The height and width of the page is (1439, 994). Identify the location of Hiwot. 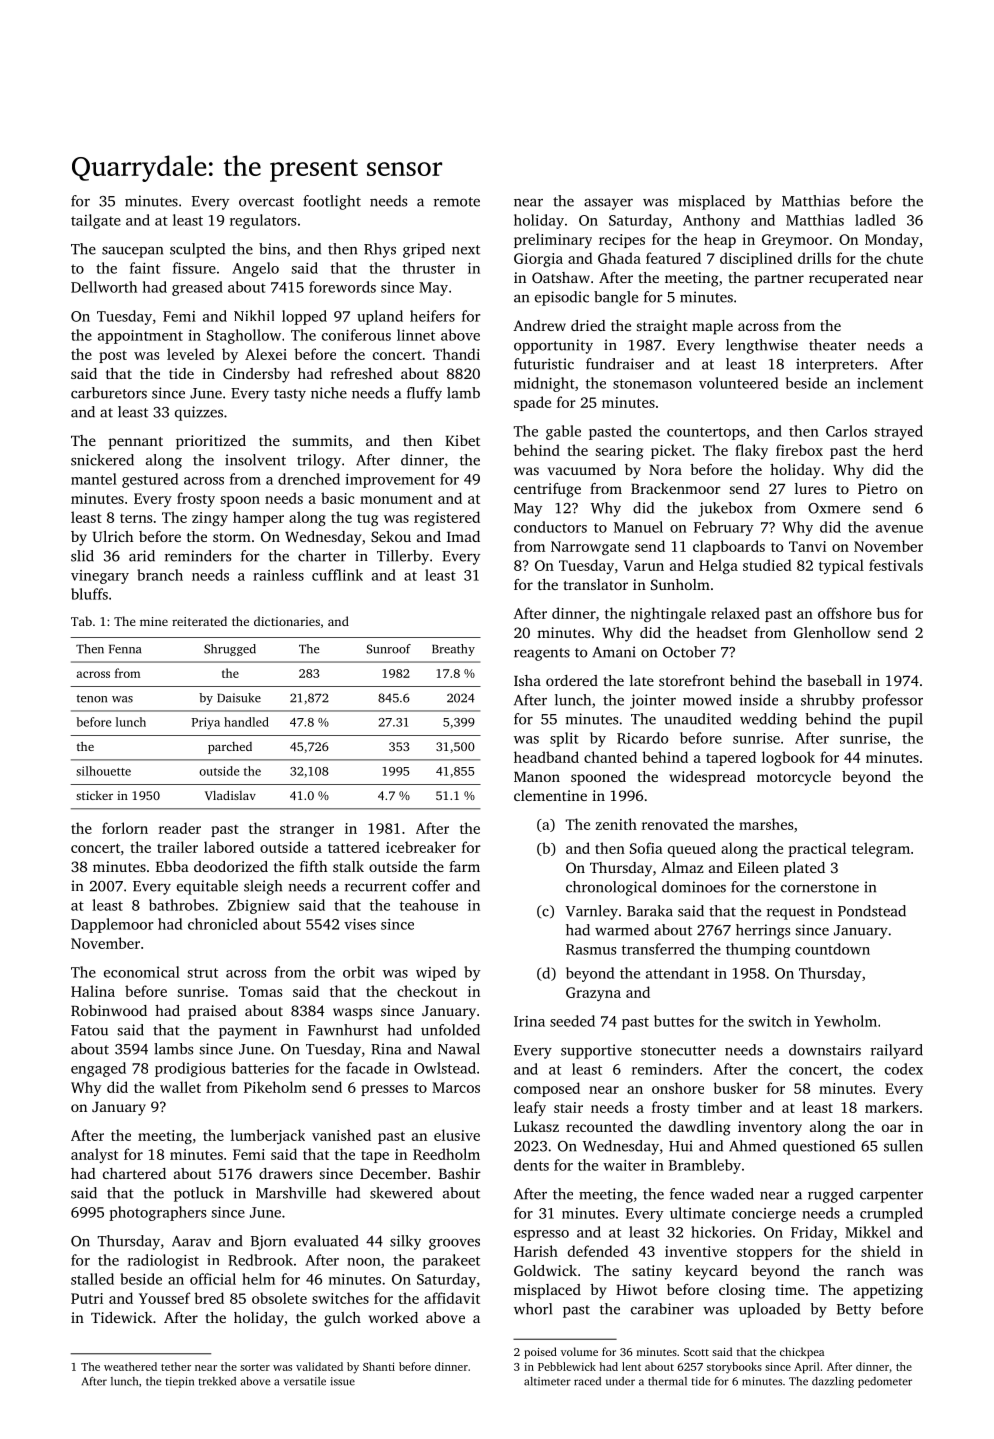
(636, 1289).
